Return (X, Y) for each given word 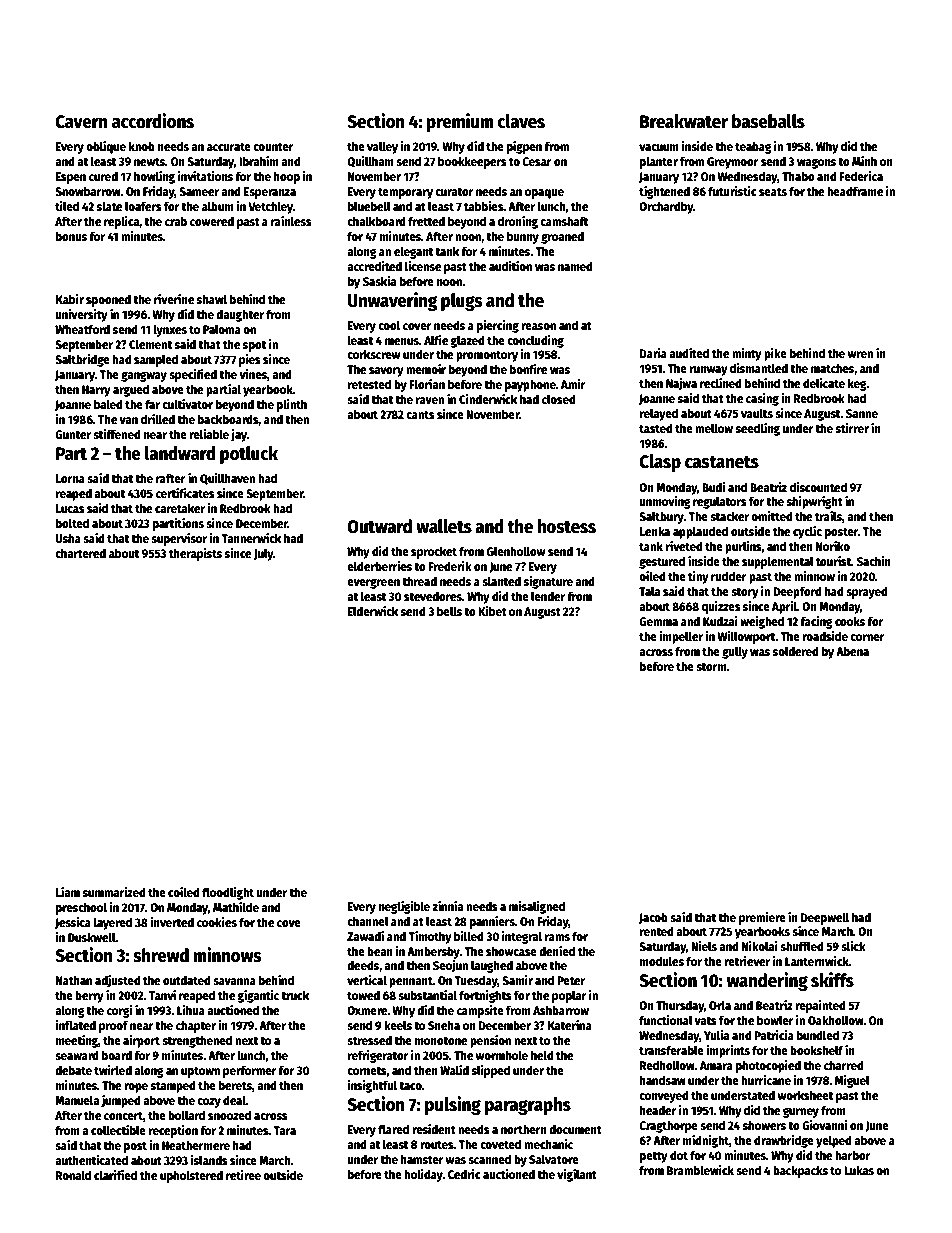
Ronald (73, 1175)
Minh (864, 161)
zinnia (447, 906)
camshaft (564, 221)
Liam (68, 892)
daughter (240, 315)
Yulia (716, 1035)
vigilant (577, 1175)
